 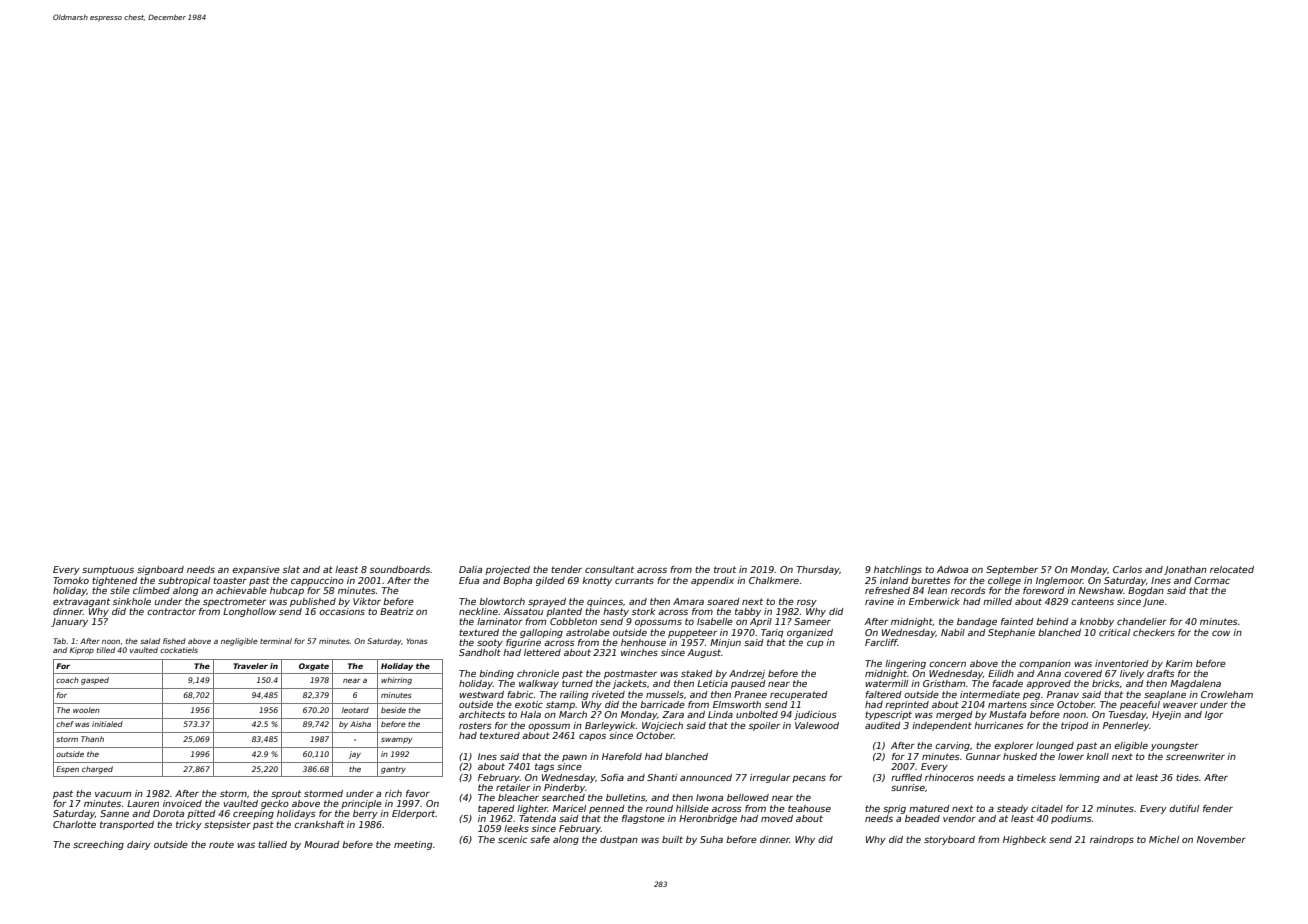 I want to click on charged, so click(x=97, y=770).
